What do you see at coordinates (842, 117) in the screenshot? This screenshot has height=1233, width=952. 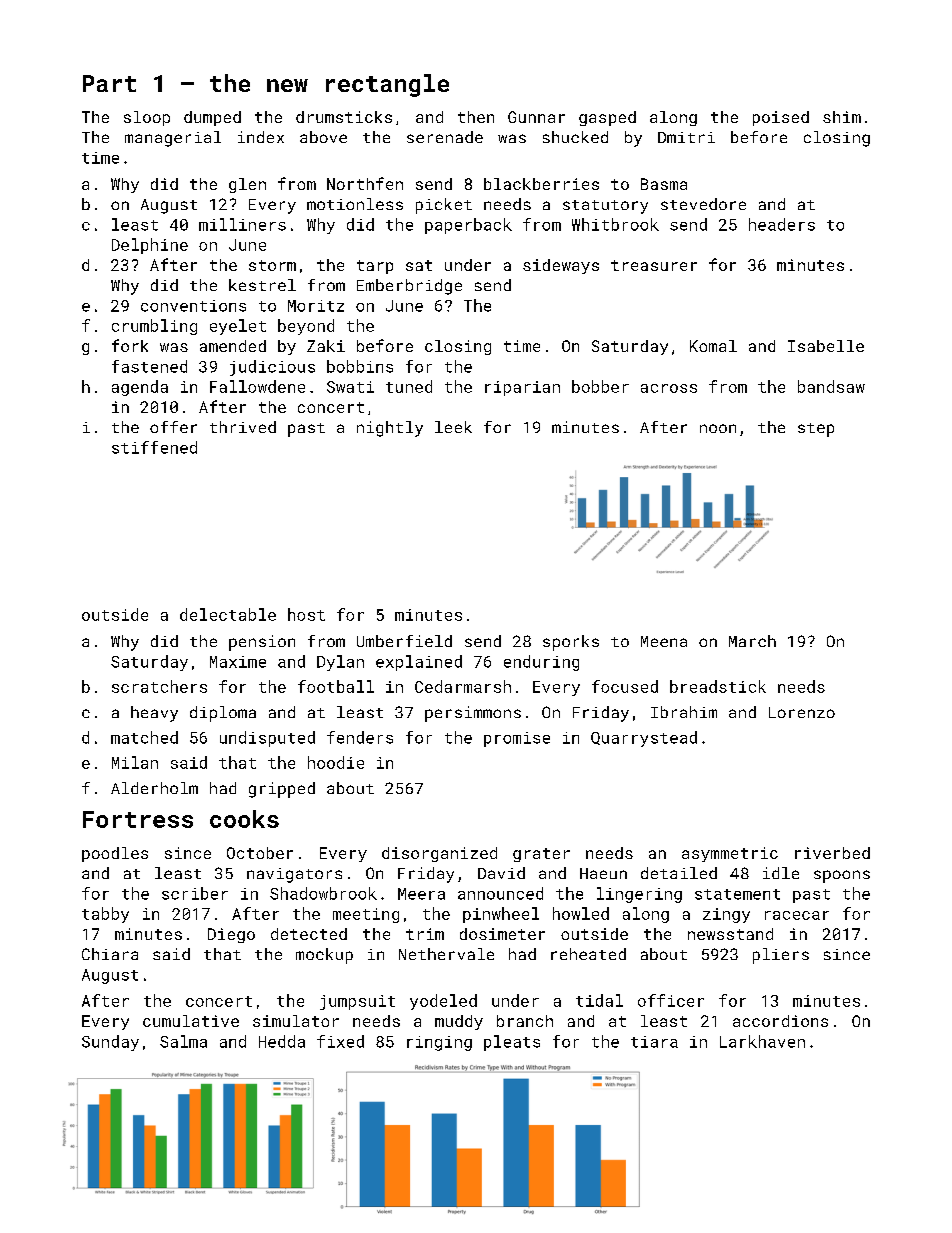 I see `shim` at bounding box center [842, 117].
